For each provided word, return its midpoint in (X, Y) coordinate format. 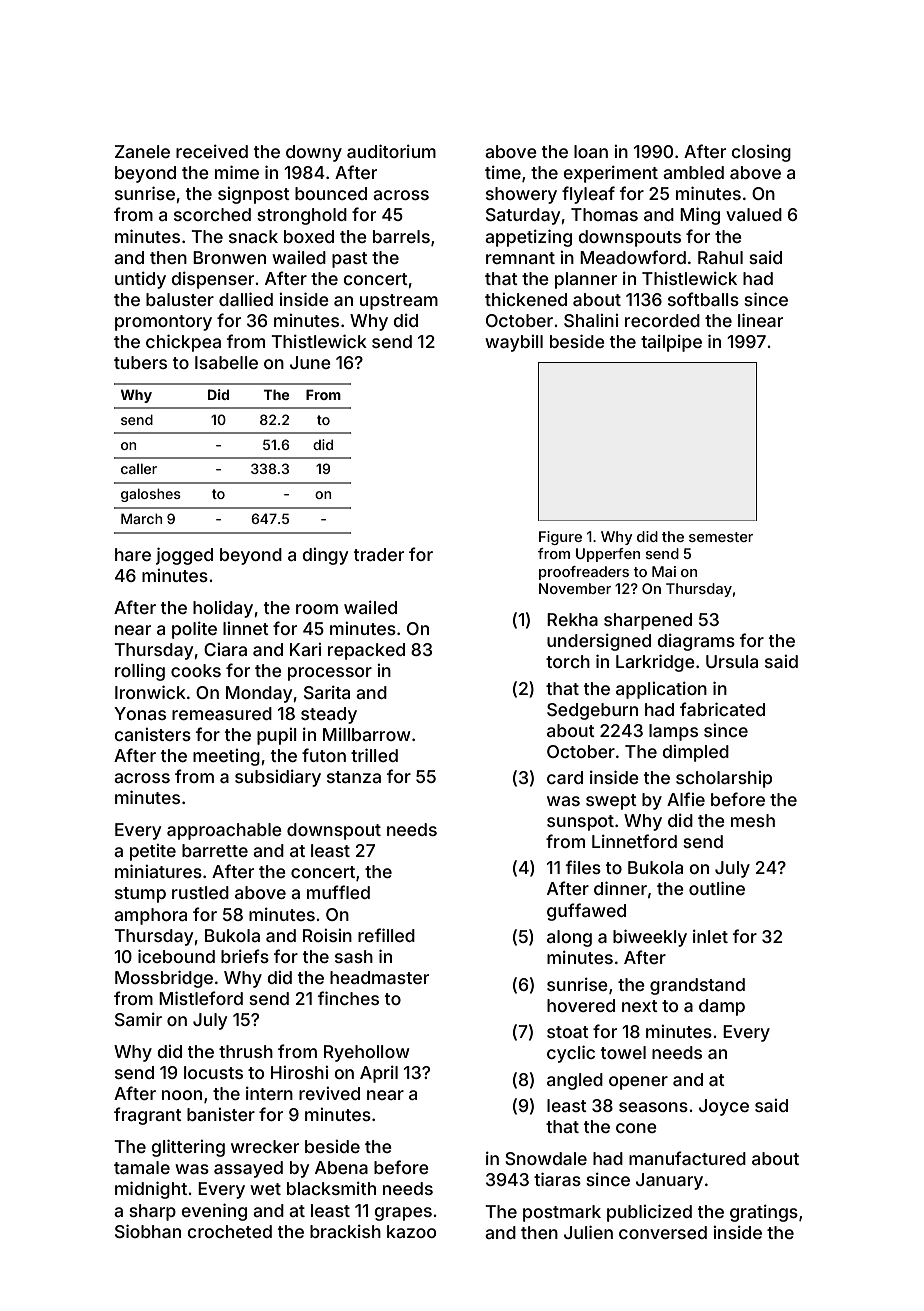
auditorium (391, 151)
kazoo (411, 1231)
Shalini (591, 320)
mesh (753, 820)
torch (568, 661)
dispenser (212, 280)
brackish (345, 1231)
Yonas (140, 713)
